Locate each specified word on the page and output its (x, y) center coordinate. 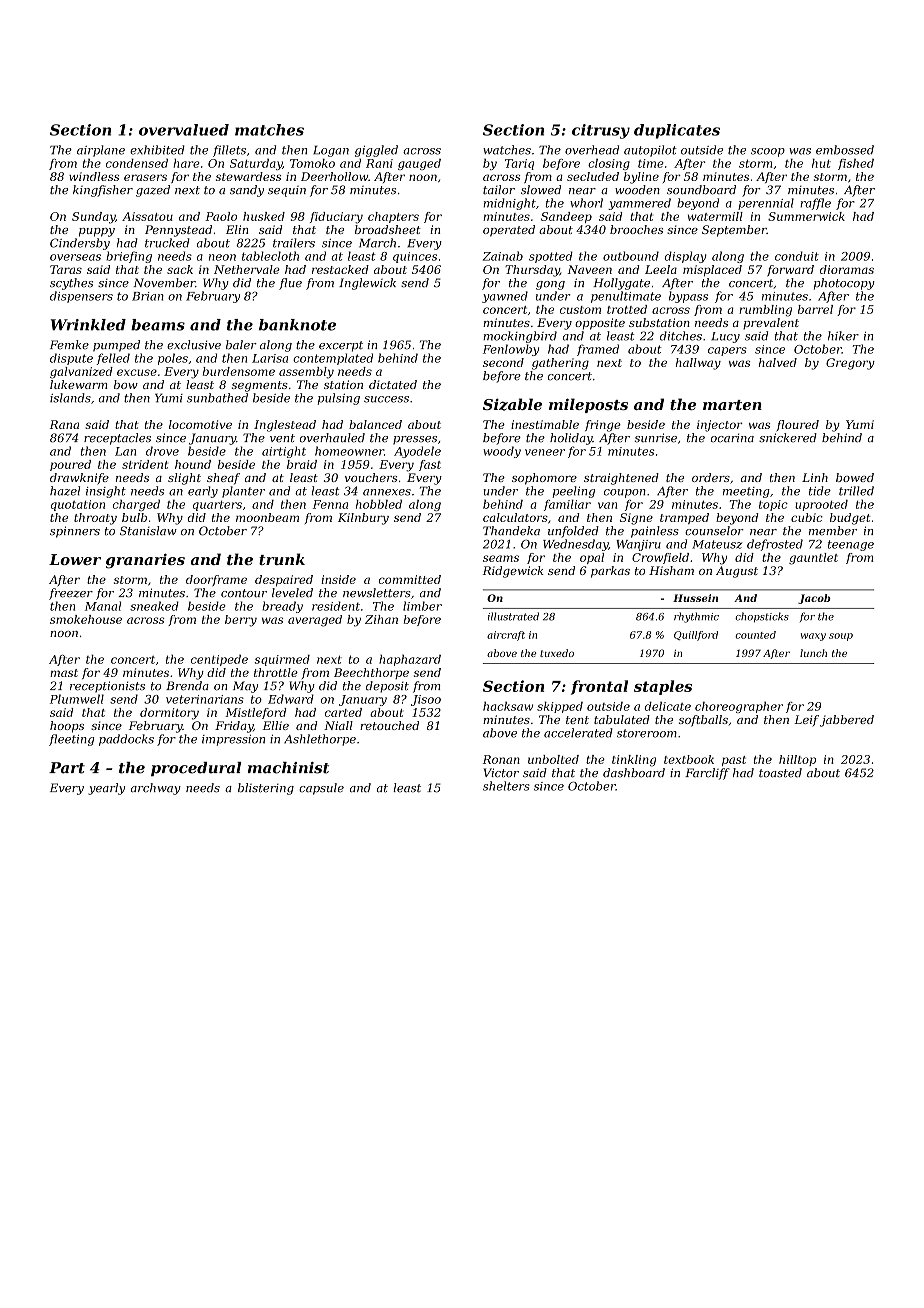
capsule (321, 789)
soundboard (701, 190)
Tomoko (312, 163)
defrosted (775, 545)
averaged (315, 621)
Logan (331, 151)
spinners (75, 532)
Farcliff (707, 774)
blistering (266, 789)
